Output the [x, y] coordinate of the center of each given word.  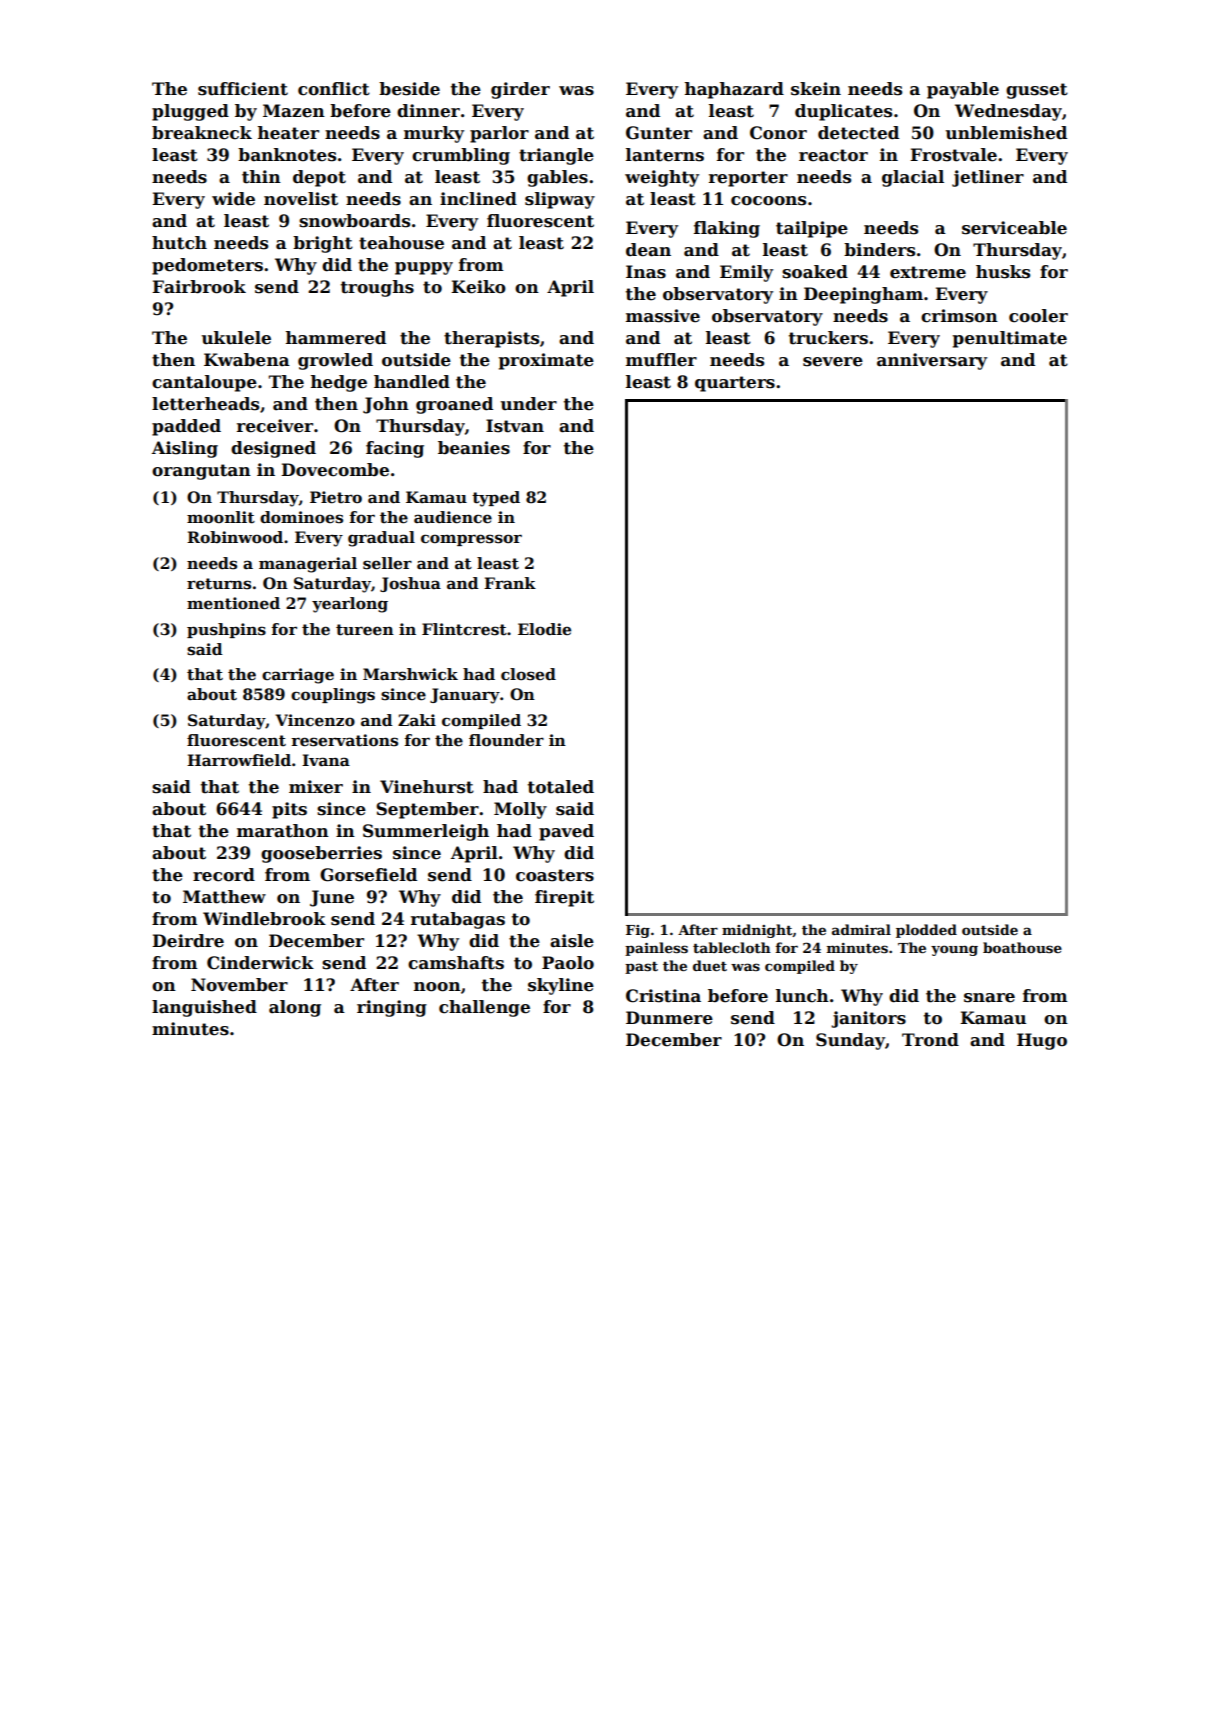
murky [434, 134]
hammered [336, 338]
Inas [646, 272]
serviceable [1014, 228]
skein [816, 89]
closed [528, 674]
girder [520, 90]
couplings [333, 696]
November [239, 985]
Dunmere [669, 1018]
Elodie [544, 629]
